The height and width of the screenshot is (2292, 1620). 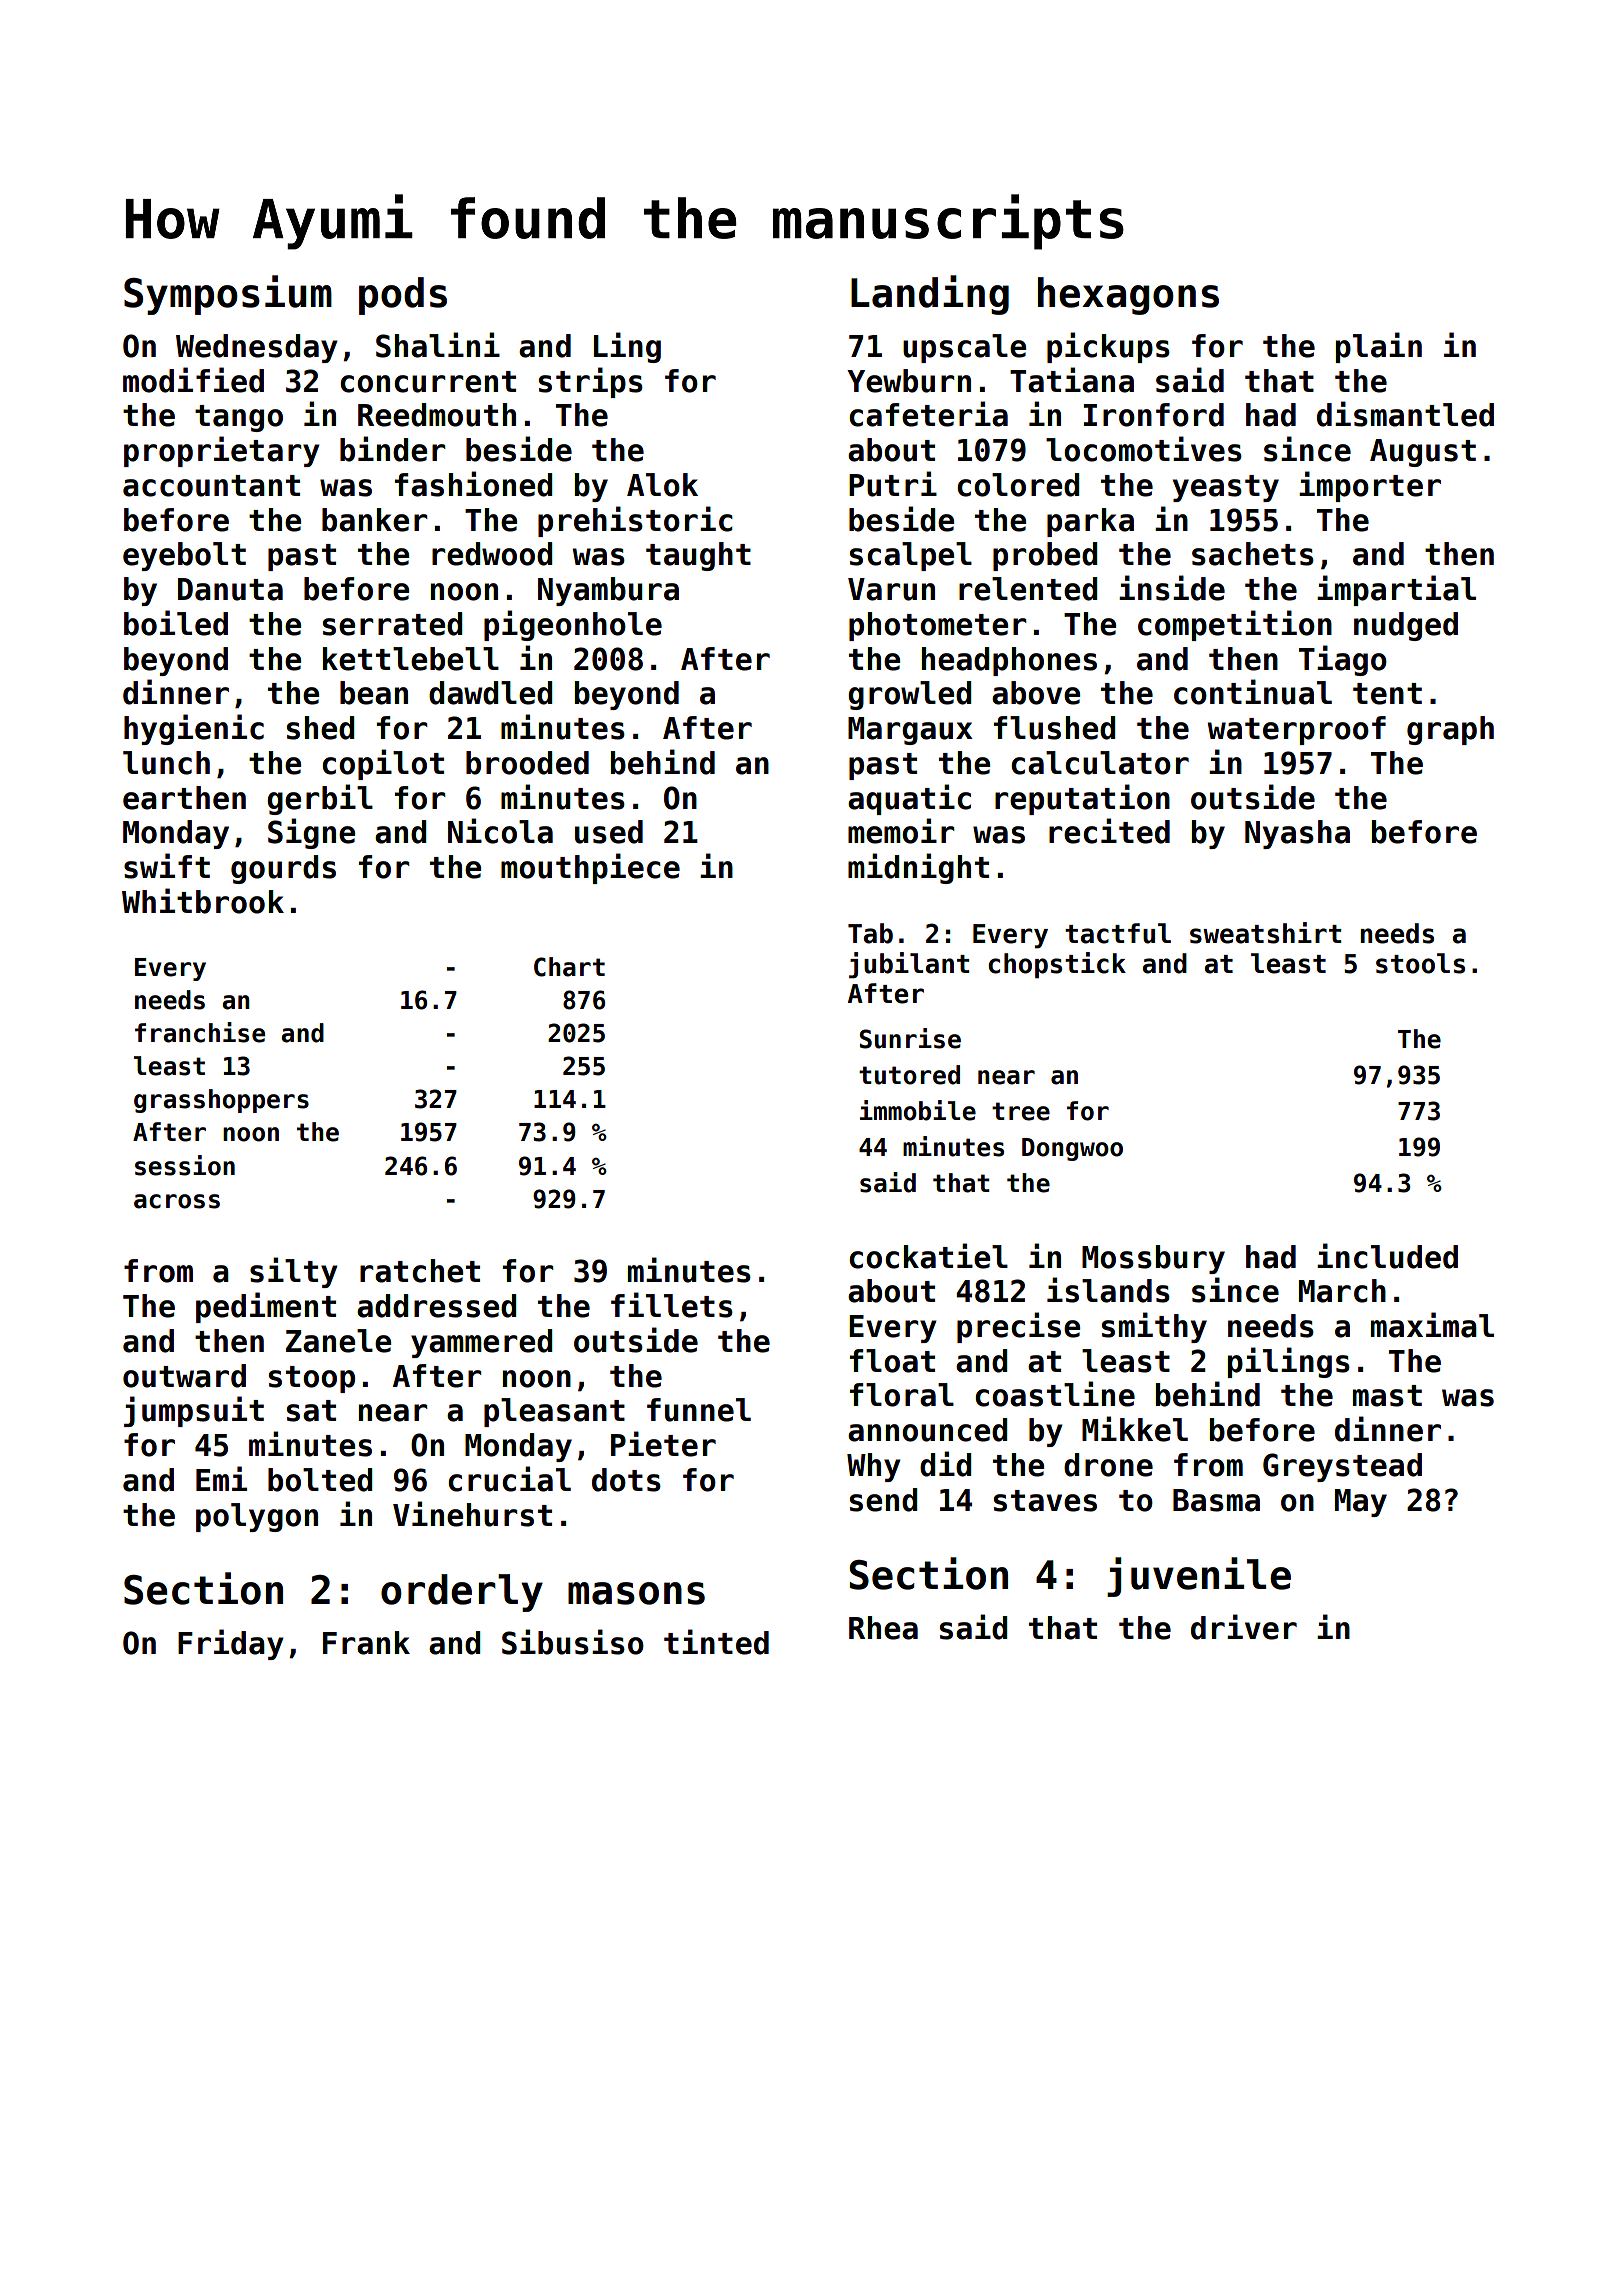 I want to click on stools, so click(x=1420, y=963).
